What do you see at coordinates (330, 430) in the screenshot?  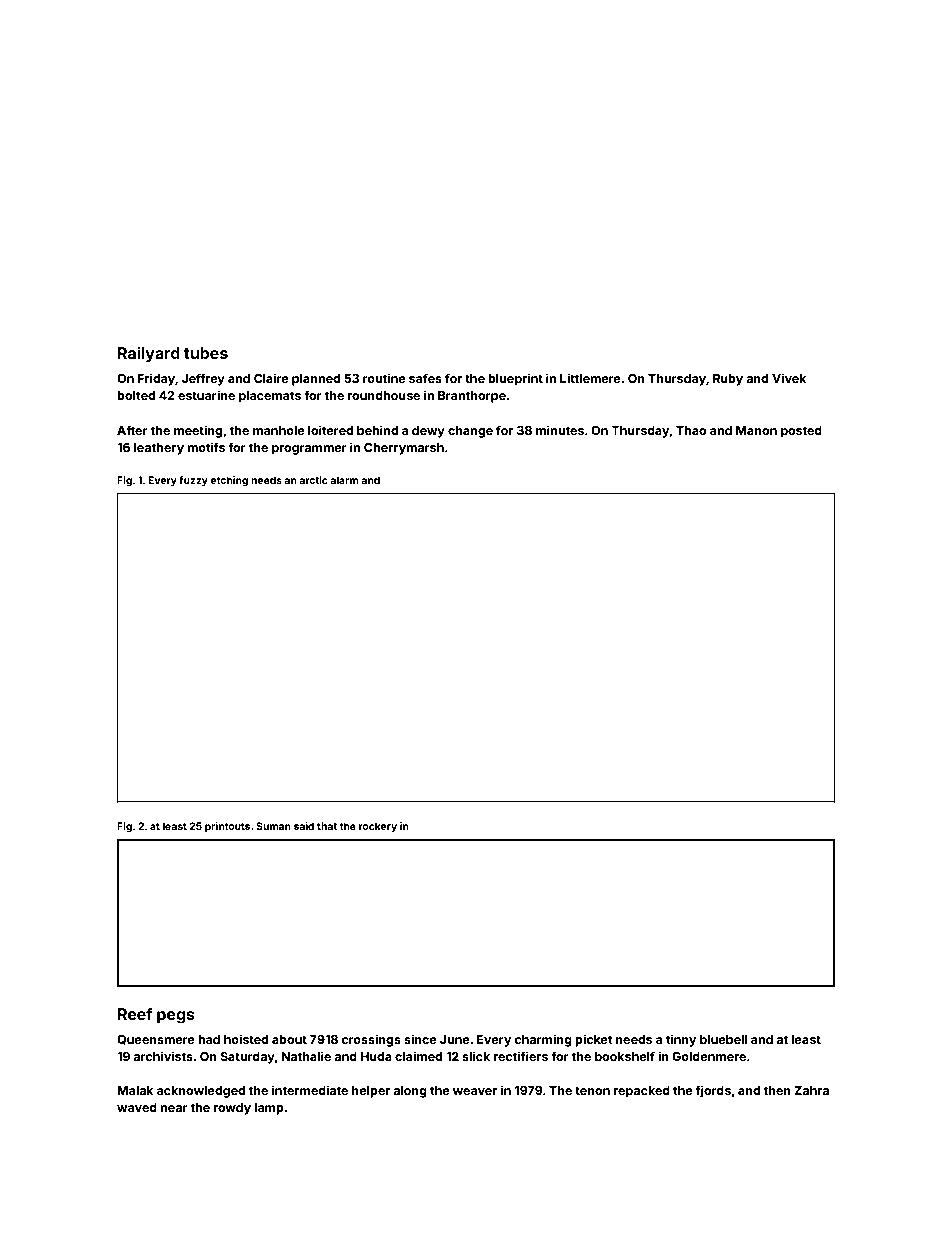 I see `loitered` at bounding box center [330, 430].
